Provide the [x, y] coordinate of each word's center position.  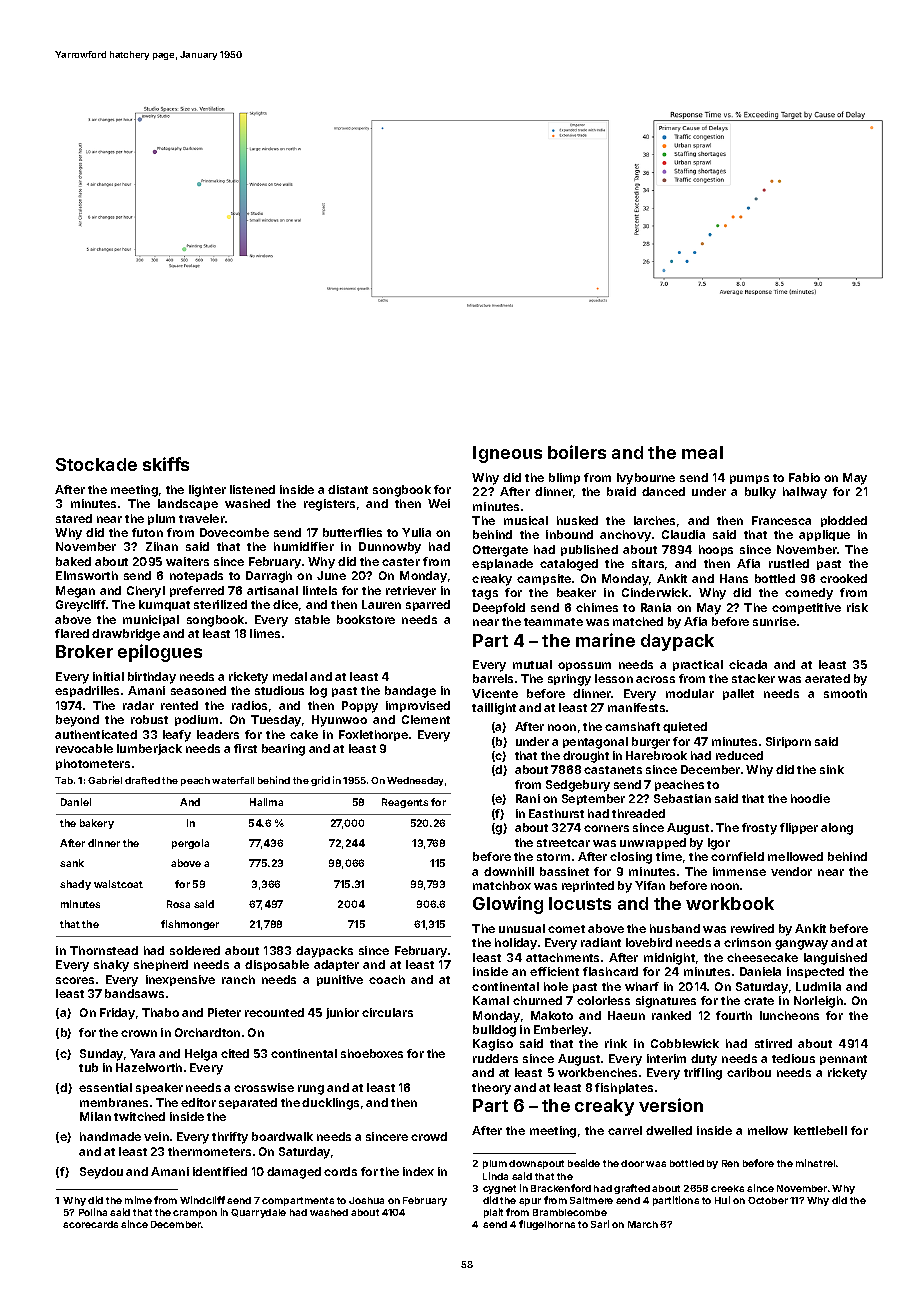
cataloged [569, 565]
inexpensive [180, 980]
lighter [207, 491]
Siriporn [788, 742]
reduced [739, 755]
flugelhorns [547, 1225]
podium [196, 720]
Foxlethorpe [373, 735]
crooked [843, 578]
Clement [426, 719]
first [245, 748]
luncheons [789, 1015]
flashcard [610, 971]
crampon [195, 1214]
